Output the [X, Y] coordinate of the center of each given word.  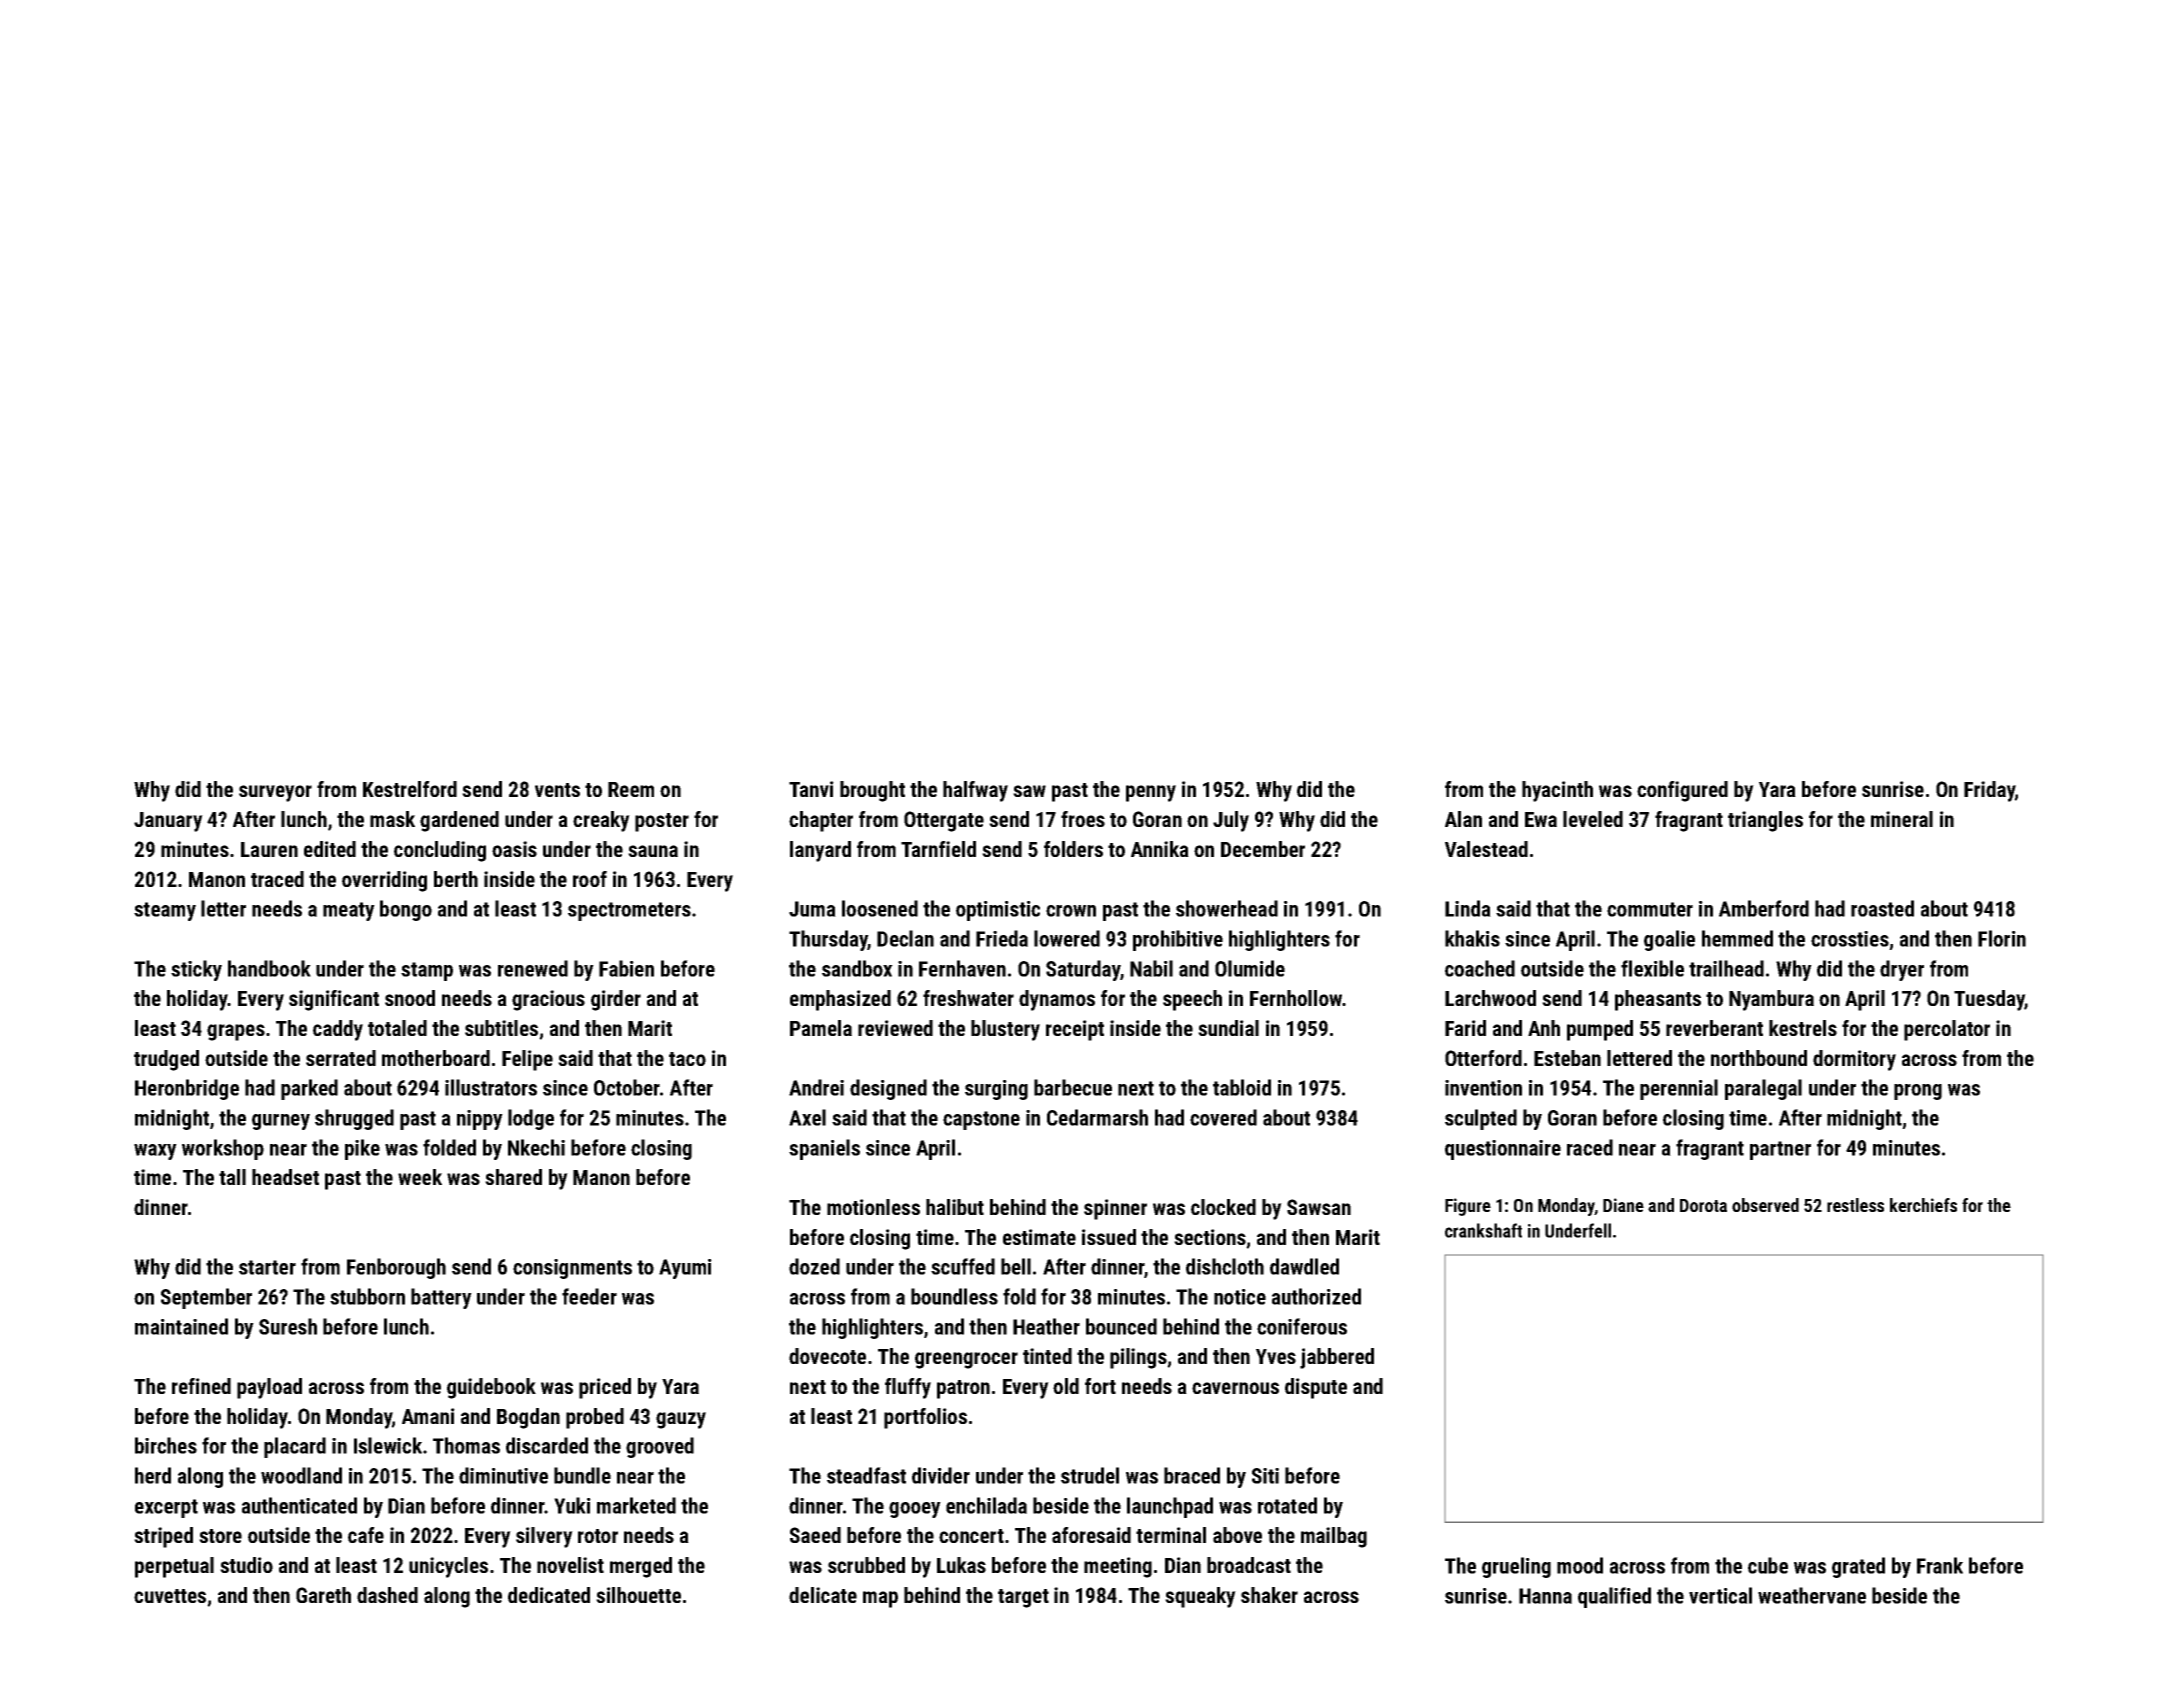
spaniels [824, 1149]
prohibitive [1178, 940]
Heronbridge [187, 1089]
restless [1855, 1205]
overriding [384, 881]
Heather [1046, 1326]
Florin [2002, 938]
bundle [582, 1475]
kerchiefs [1923, 1205]
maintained [181, 1326]
